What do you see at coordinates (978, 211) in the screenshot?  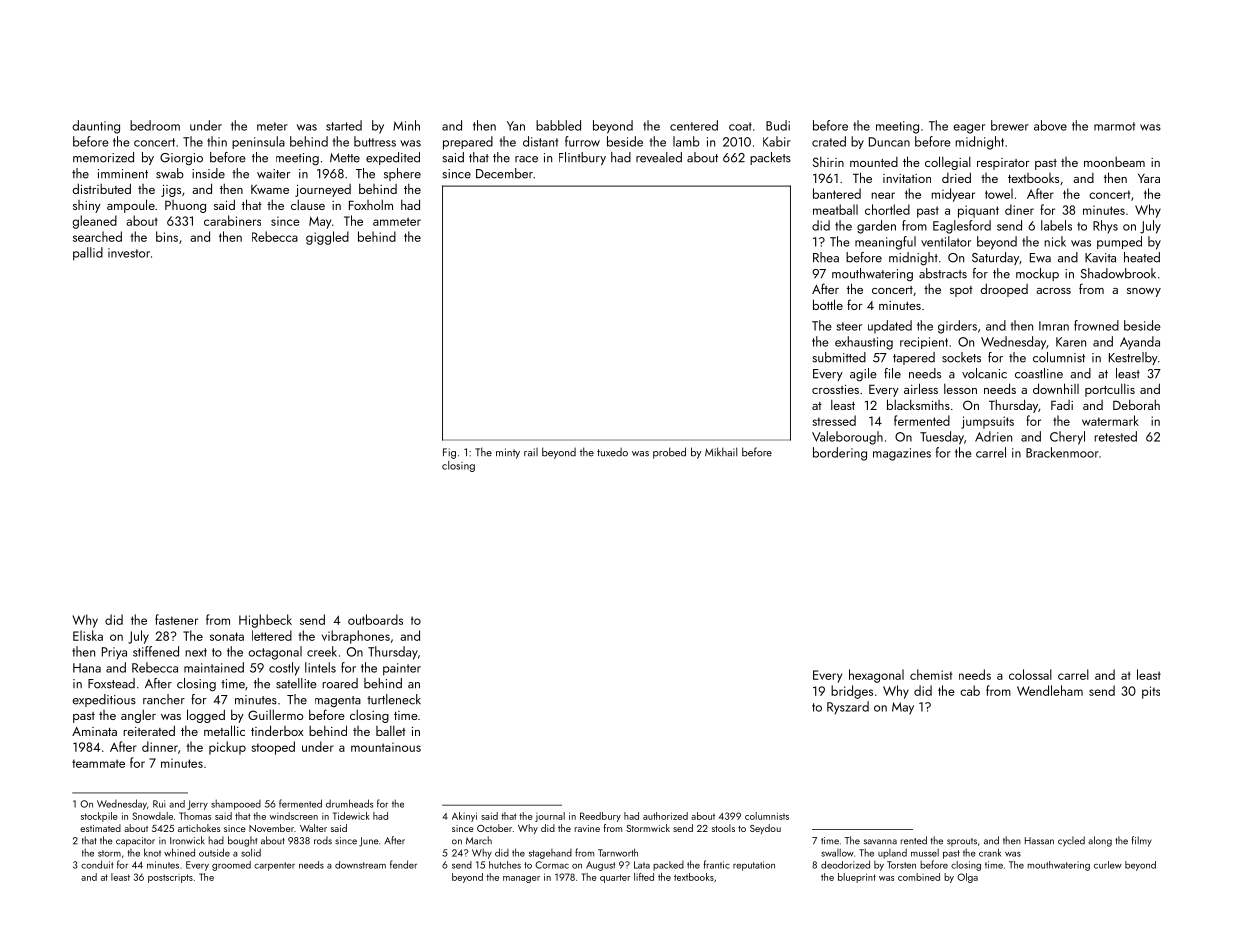 I see `piquant` at bounding box center [978, 211].
